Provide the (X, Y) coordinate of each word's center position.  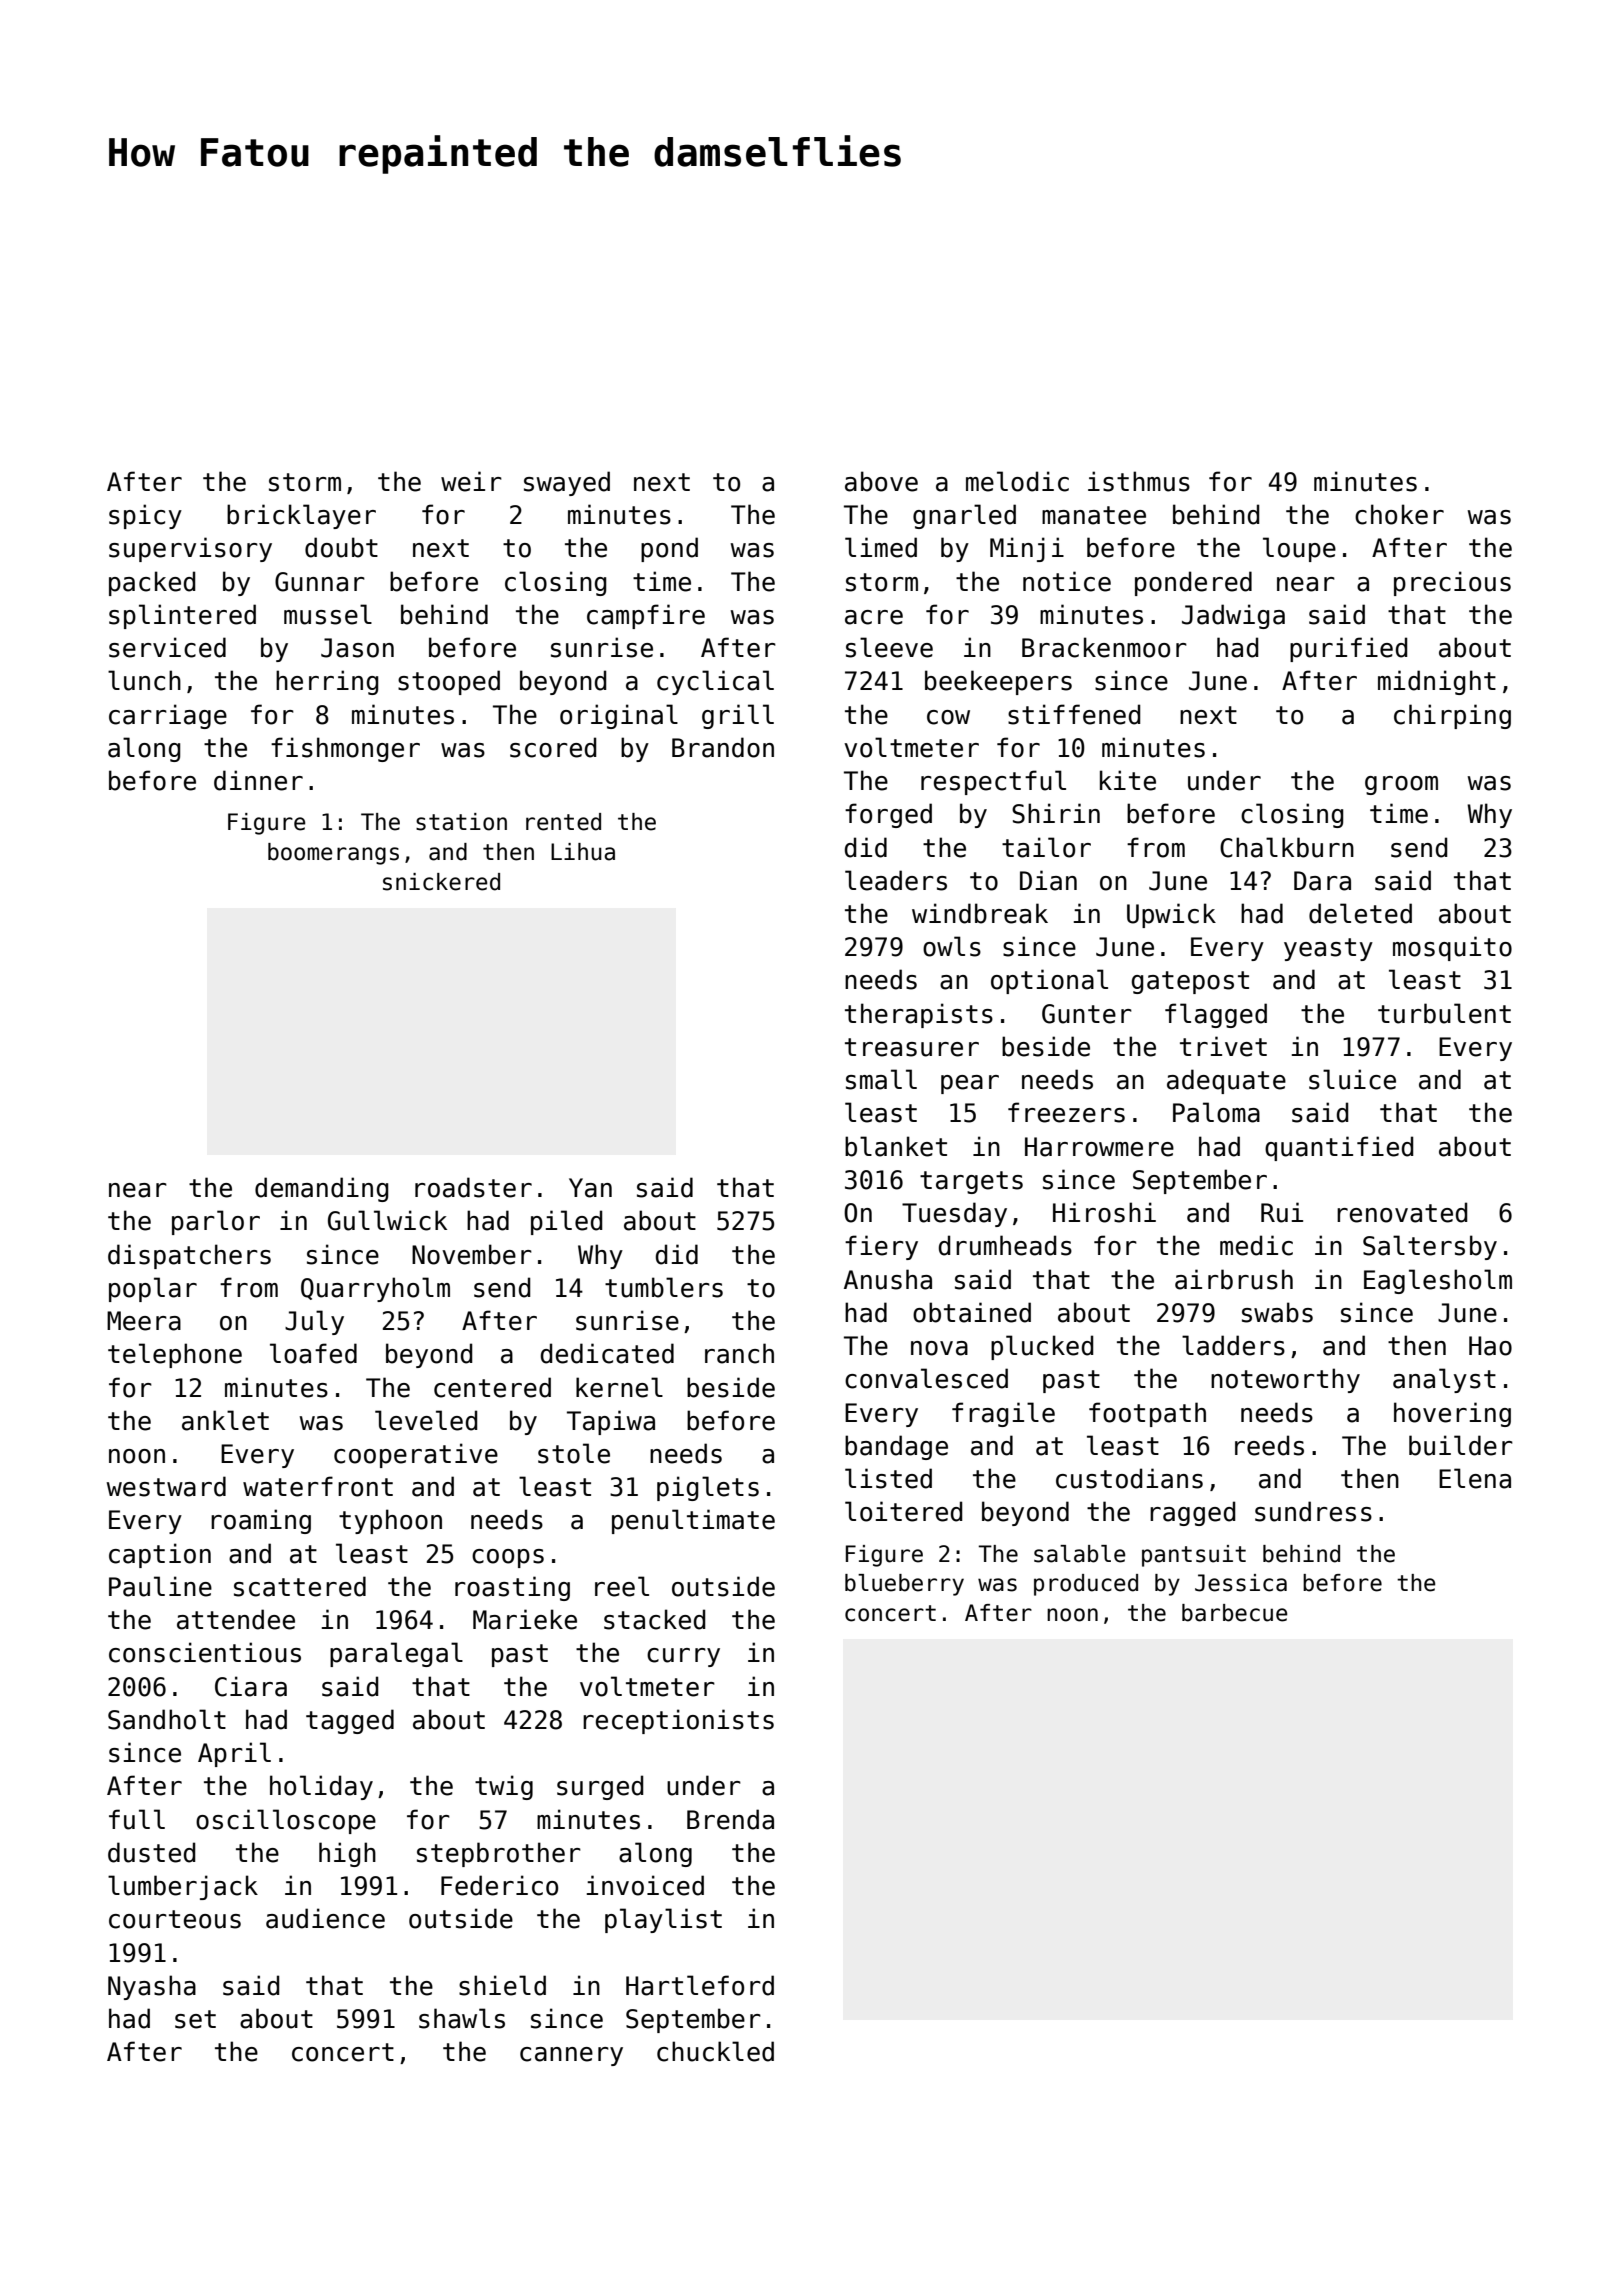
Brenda (730, 1819)
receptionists (678, 1721)
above (881, 481)
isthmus (1139, 481)
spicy (145, 516)
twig (504, 1787)
